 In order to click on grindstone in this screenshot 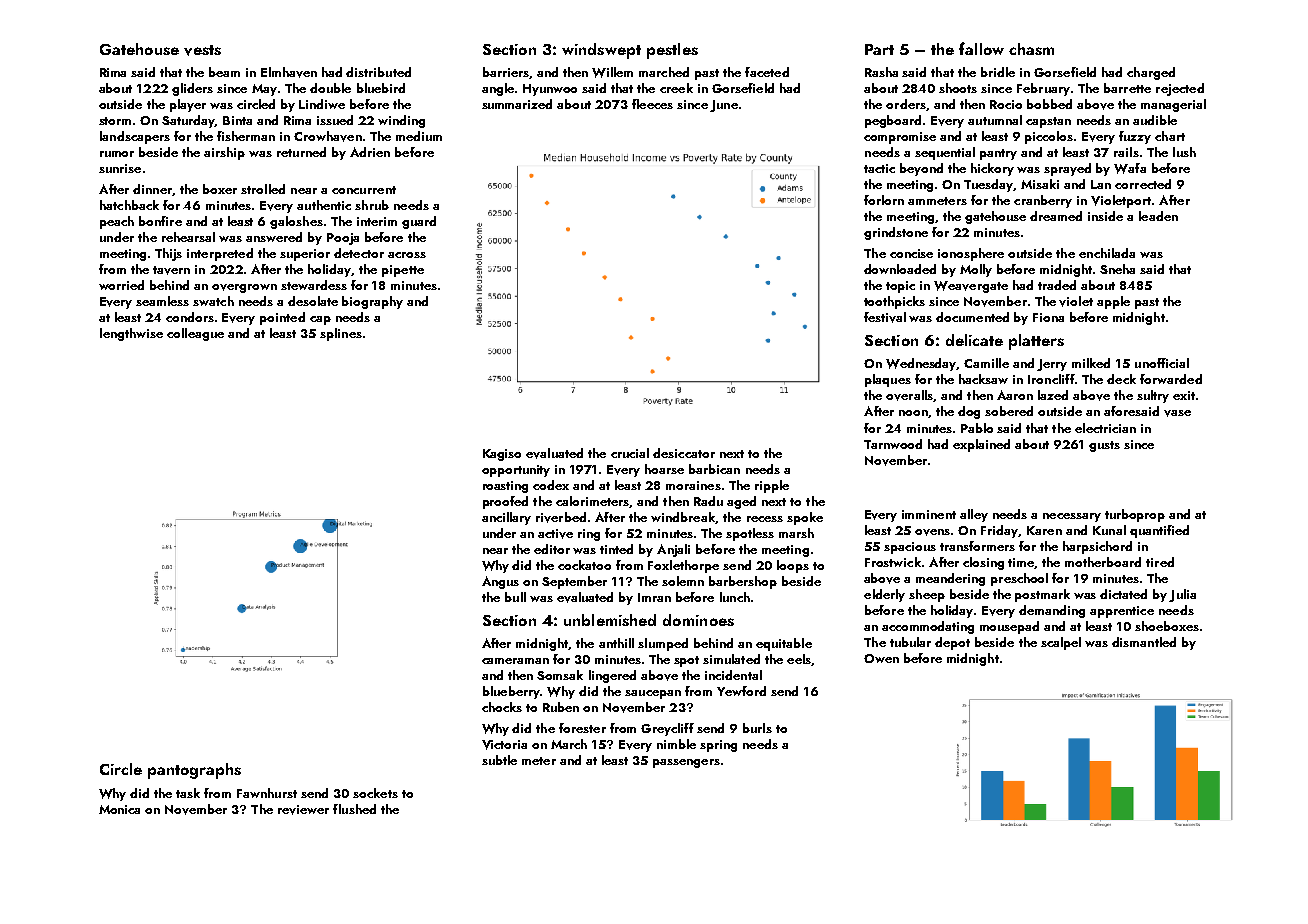, I will do `click(896, 233)`.
